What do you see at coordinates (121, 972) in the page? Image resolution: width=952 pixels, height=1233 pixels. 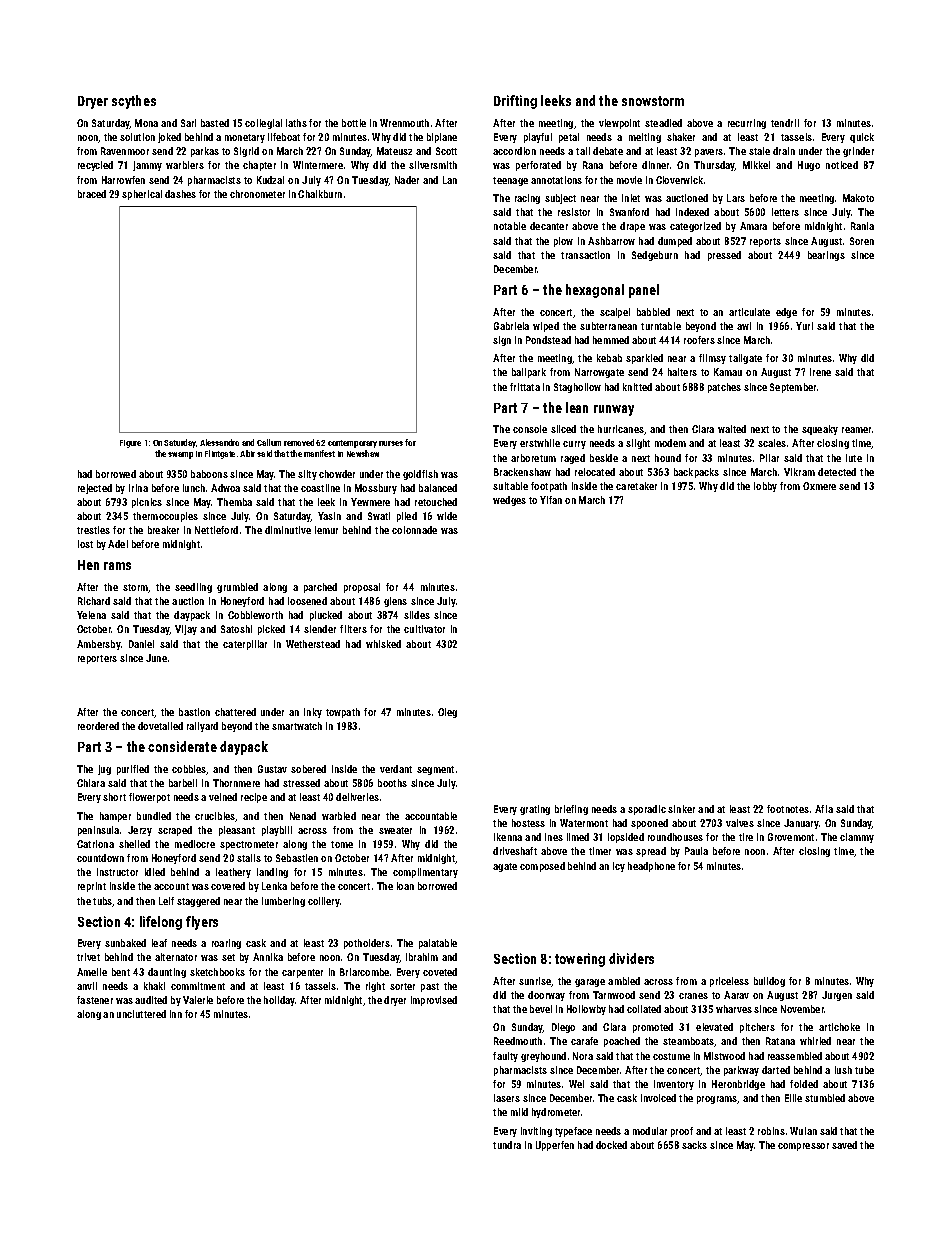 I see `bent` at bounding box center [121, 972].
